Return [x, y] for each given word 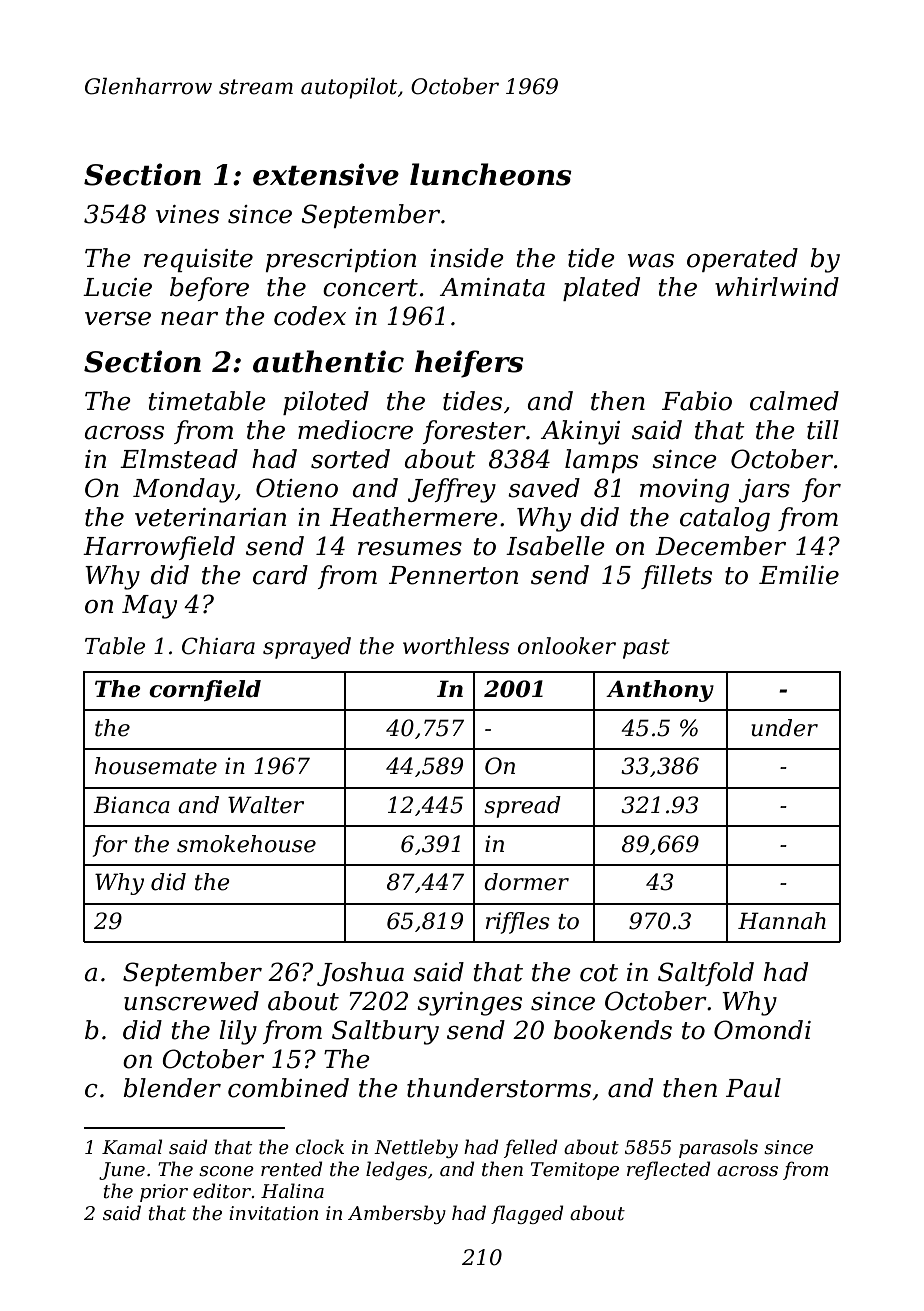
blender [172, 1088]
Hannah [782, 921]
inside [467, 258]
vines [187, 214]
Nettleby [416, 1148]
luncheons [491, 174]
